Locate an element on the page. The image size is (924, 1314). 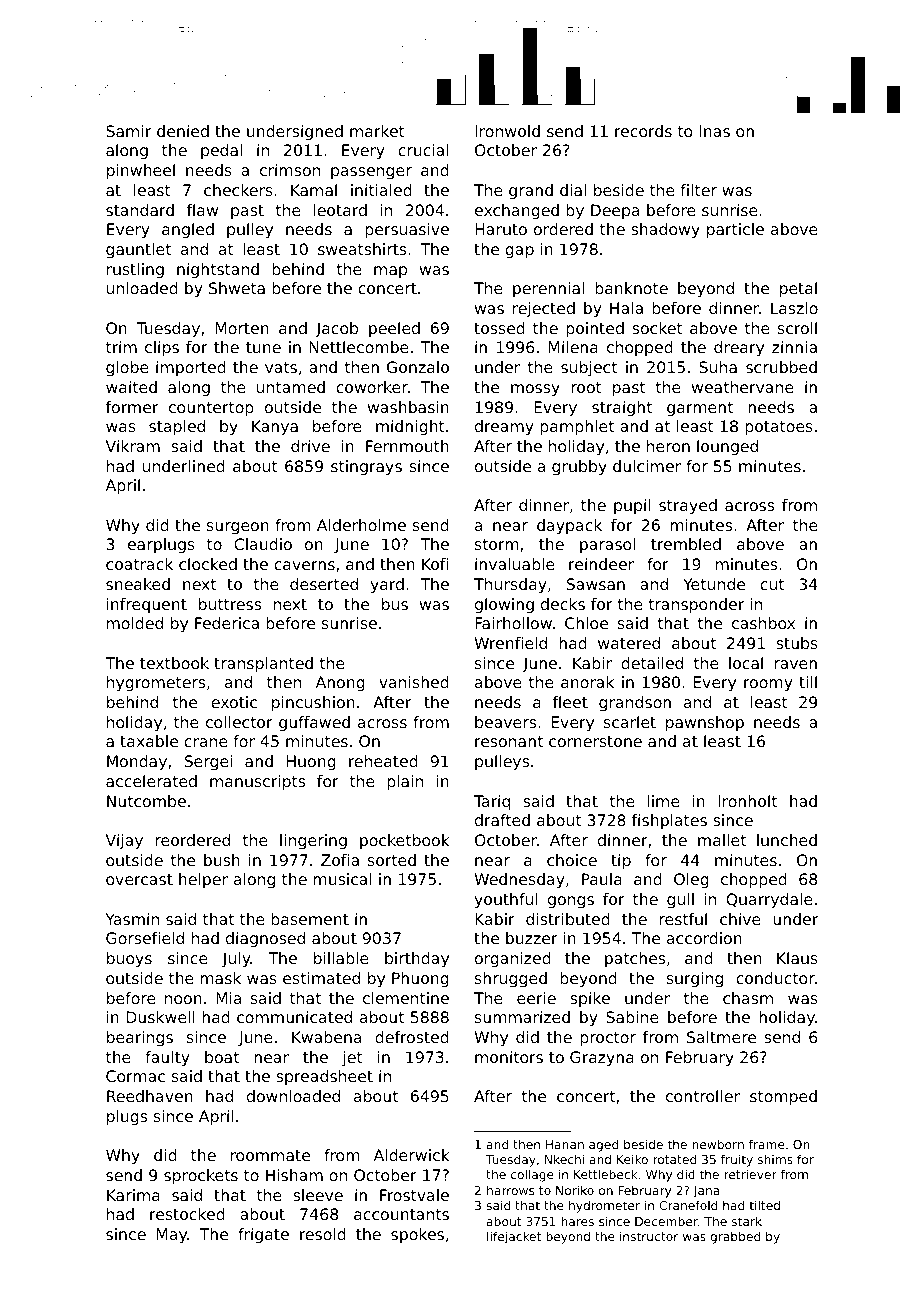
deserted is located at coordinates (324, 584).
